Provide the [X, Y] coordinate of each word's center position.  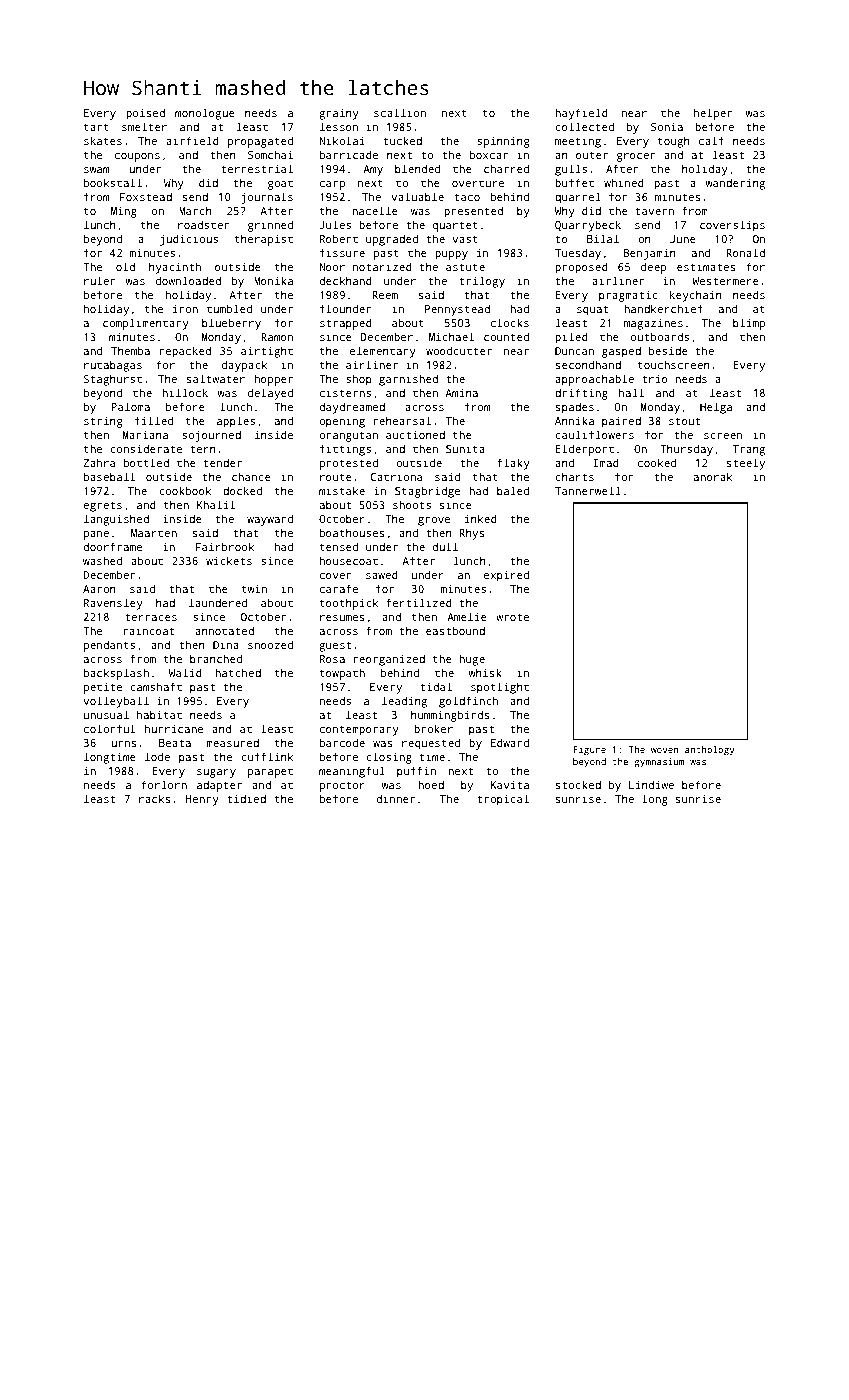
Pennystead [457, 310]
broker [433, 728]
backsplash [116, 674]
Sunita [465, 449]
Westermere [725, 281]
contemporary [359, 730]
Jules [335, 224]
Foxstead [146, 197]
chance [251, 476]
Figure [590, 750]
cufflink [267, 756]
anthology [710, 750]
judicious [189, 240]
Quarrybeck [588, 226]
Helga [716, 408]
